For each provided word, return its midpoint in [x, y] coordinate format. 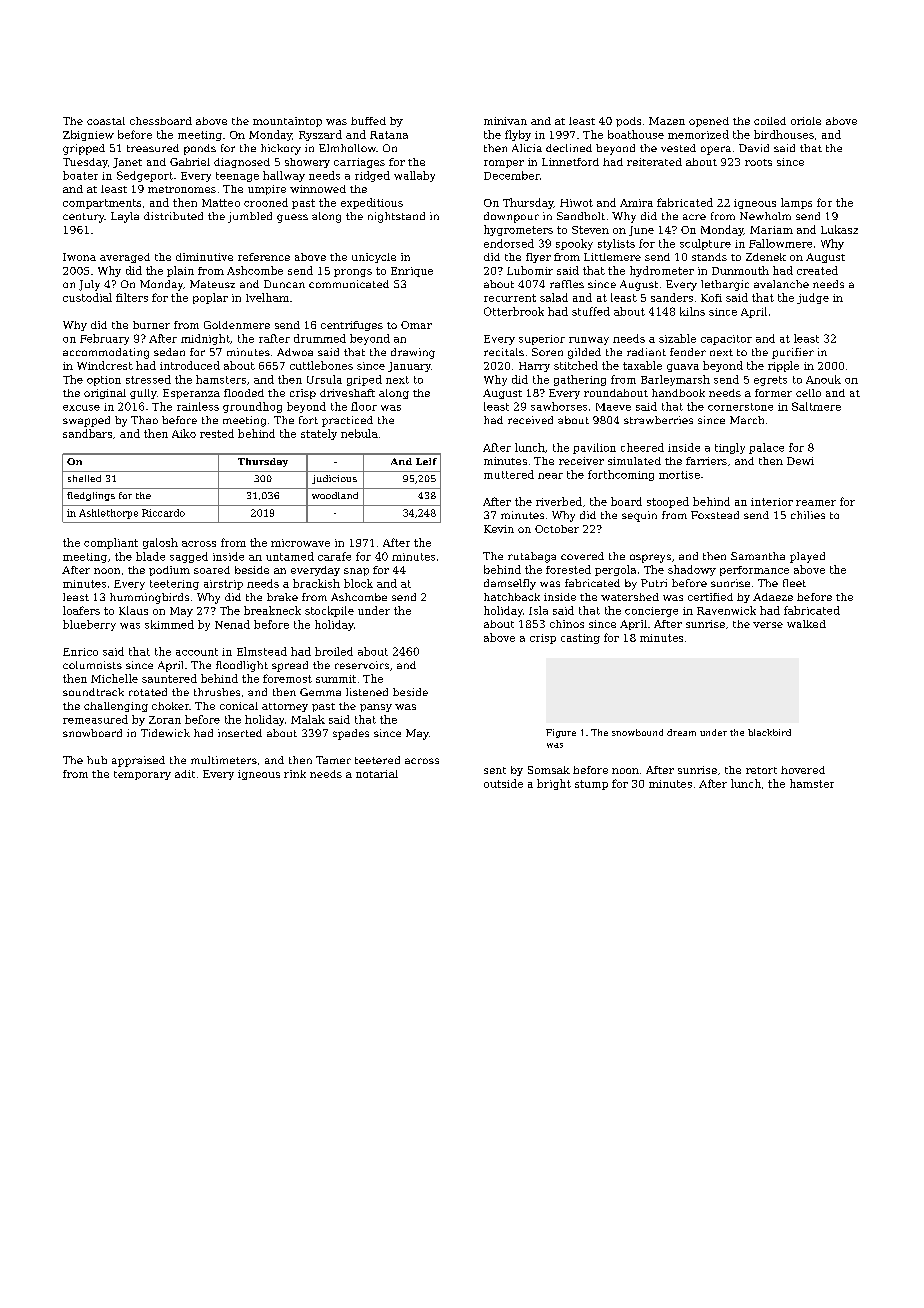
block [358, 583]
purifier [793, 353]
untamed [290, 556]
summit [336, 679]
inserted [240, 733]
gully [143, 394]
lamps [796, 203]
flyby [518, 135]
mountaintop [287, 122]
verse [768, 625]
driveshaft [347, 393]
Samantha [758, 556]
